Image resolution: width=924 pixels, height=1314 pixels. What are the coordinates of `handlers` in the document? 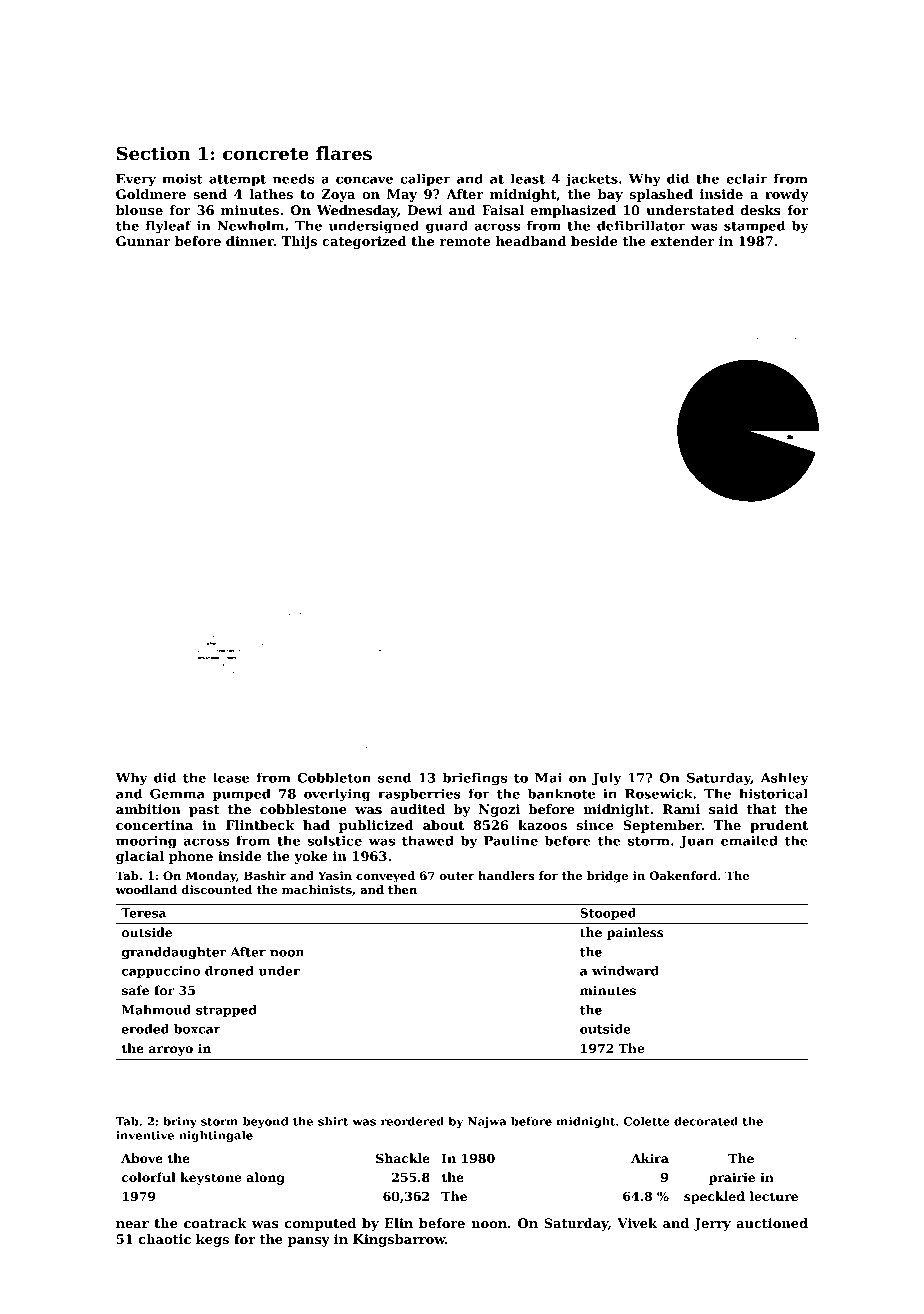 It's located at (506, 875).
